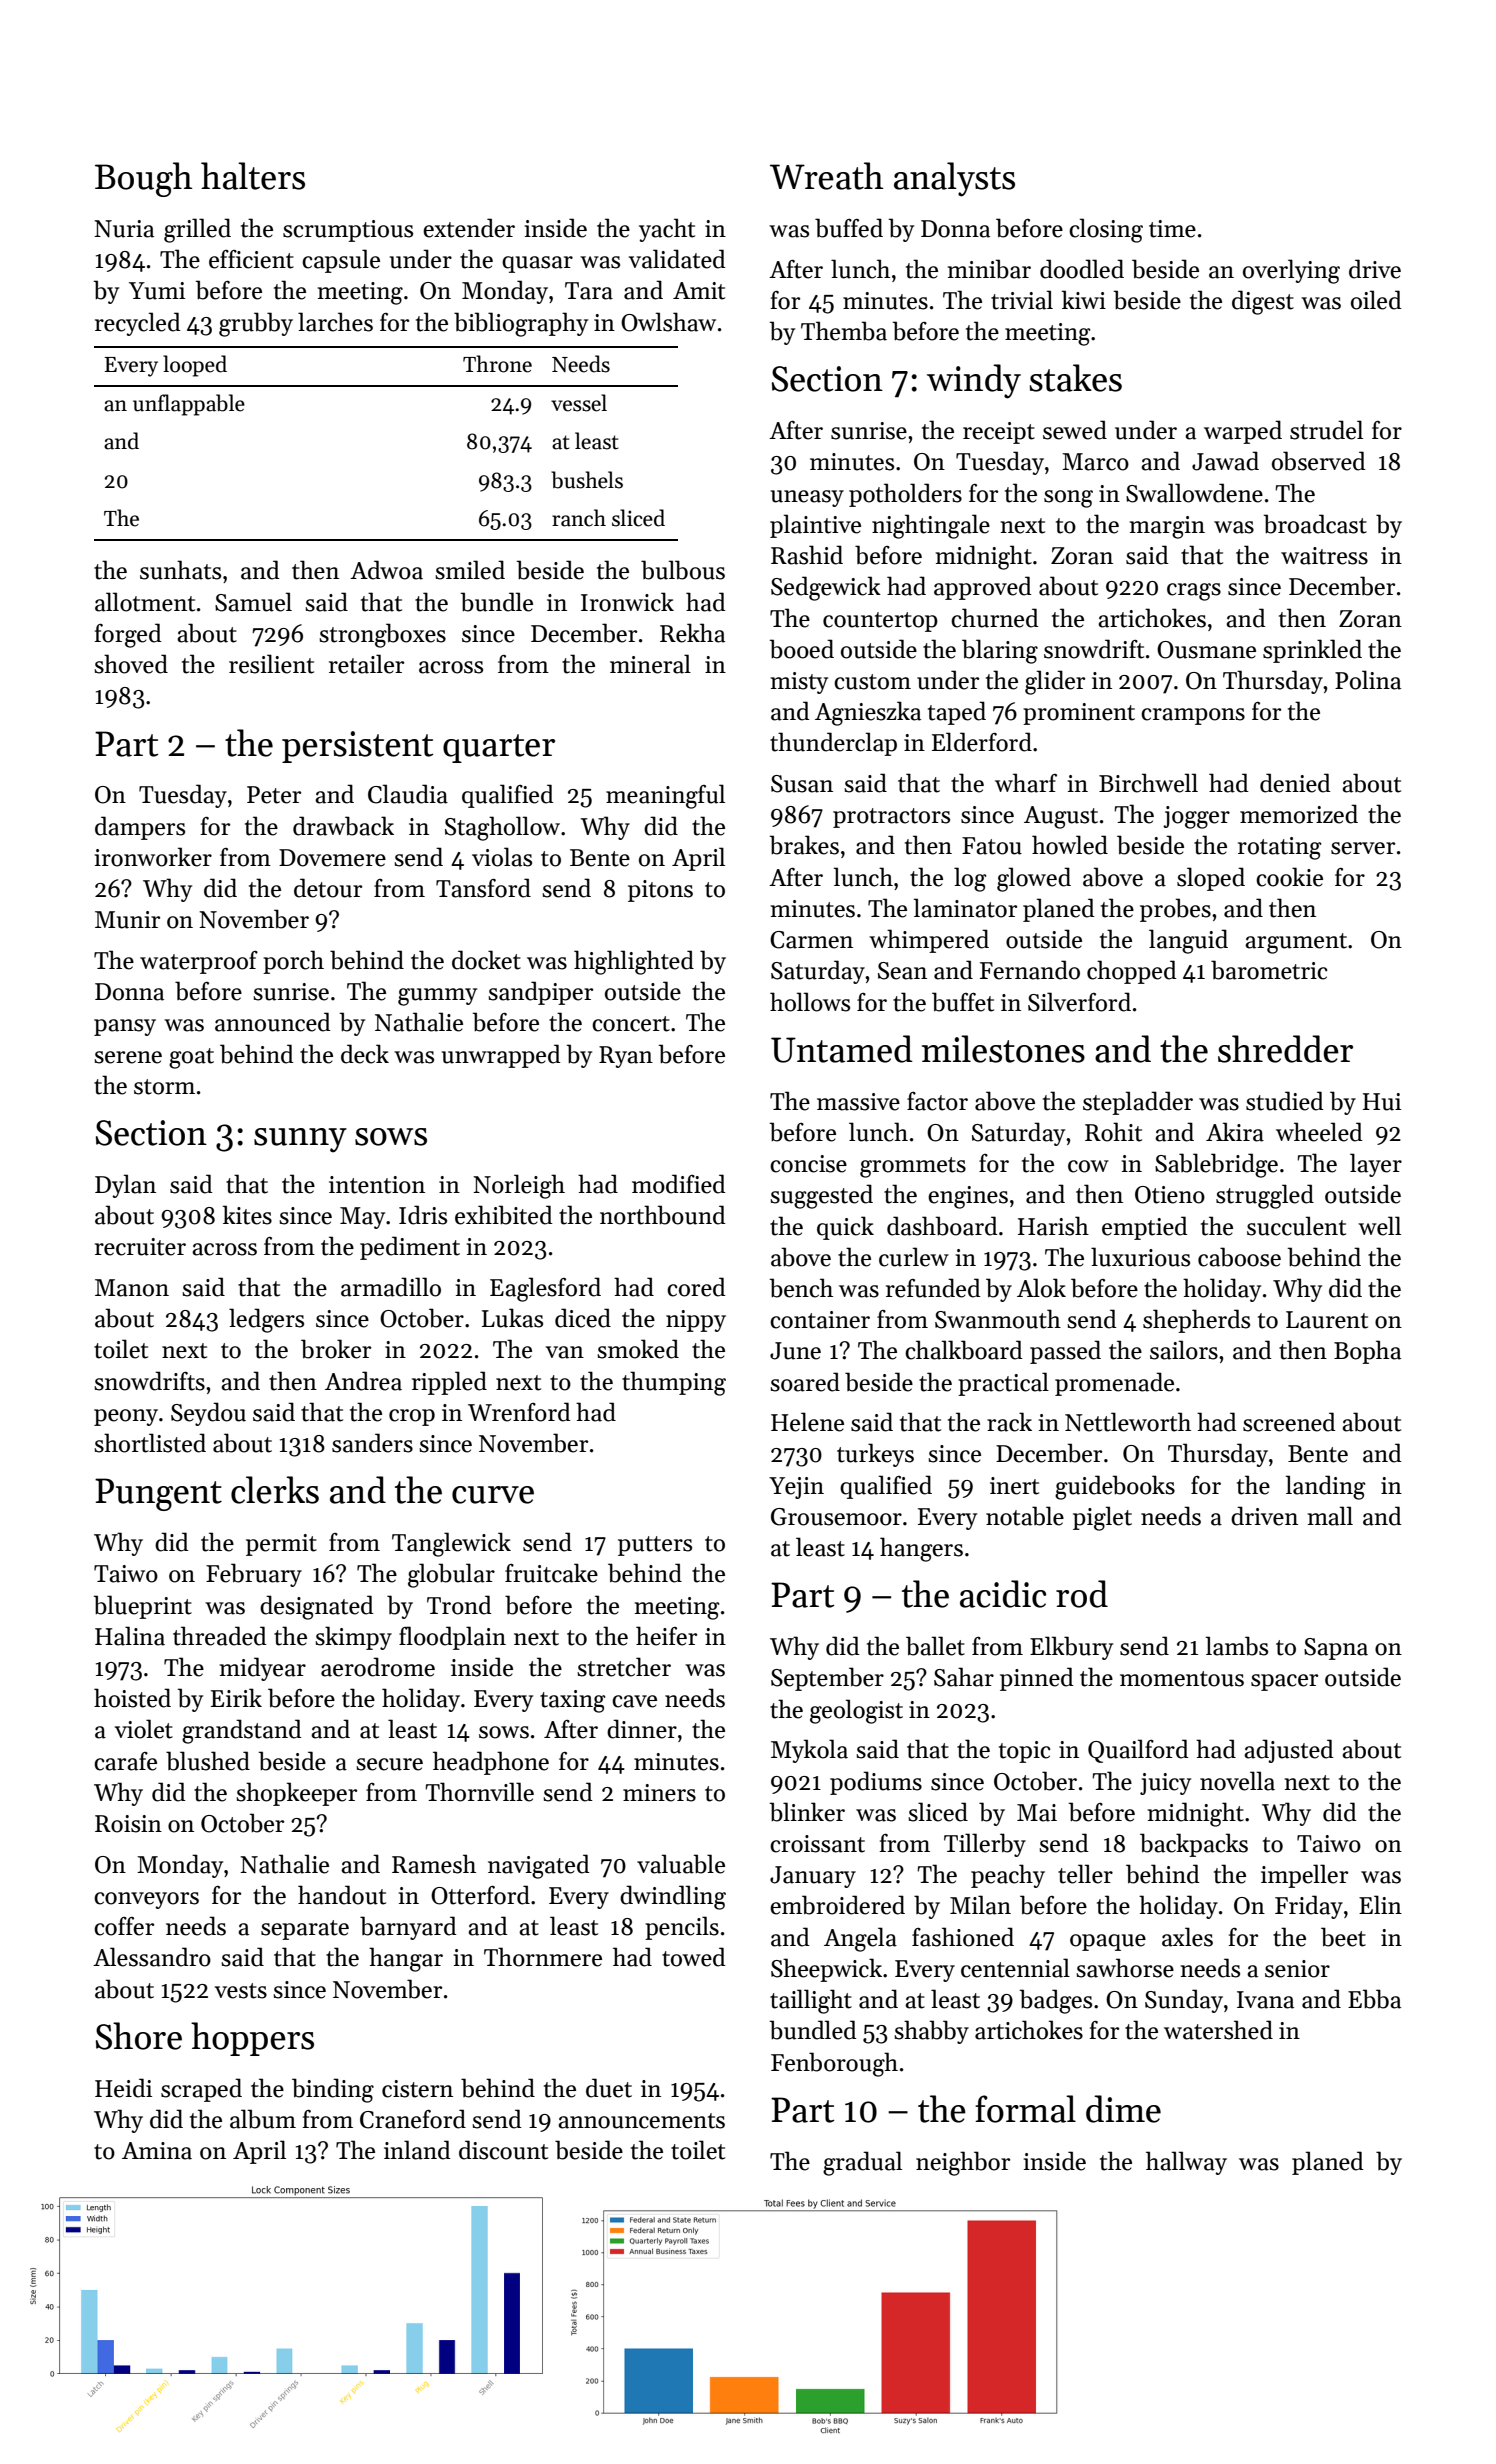  Describe the element at coordinates (660, 891) in the screenshot. I see `pitons` at that location.
